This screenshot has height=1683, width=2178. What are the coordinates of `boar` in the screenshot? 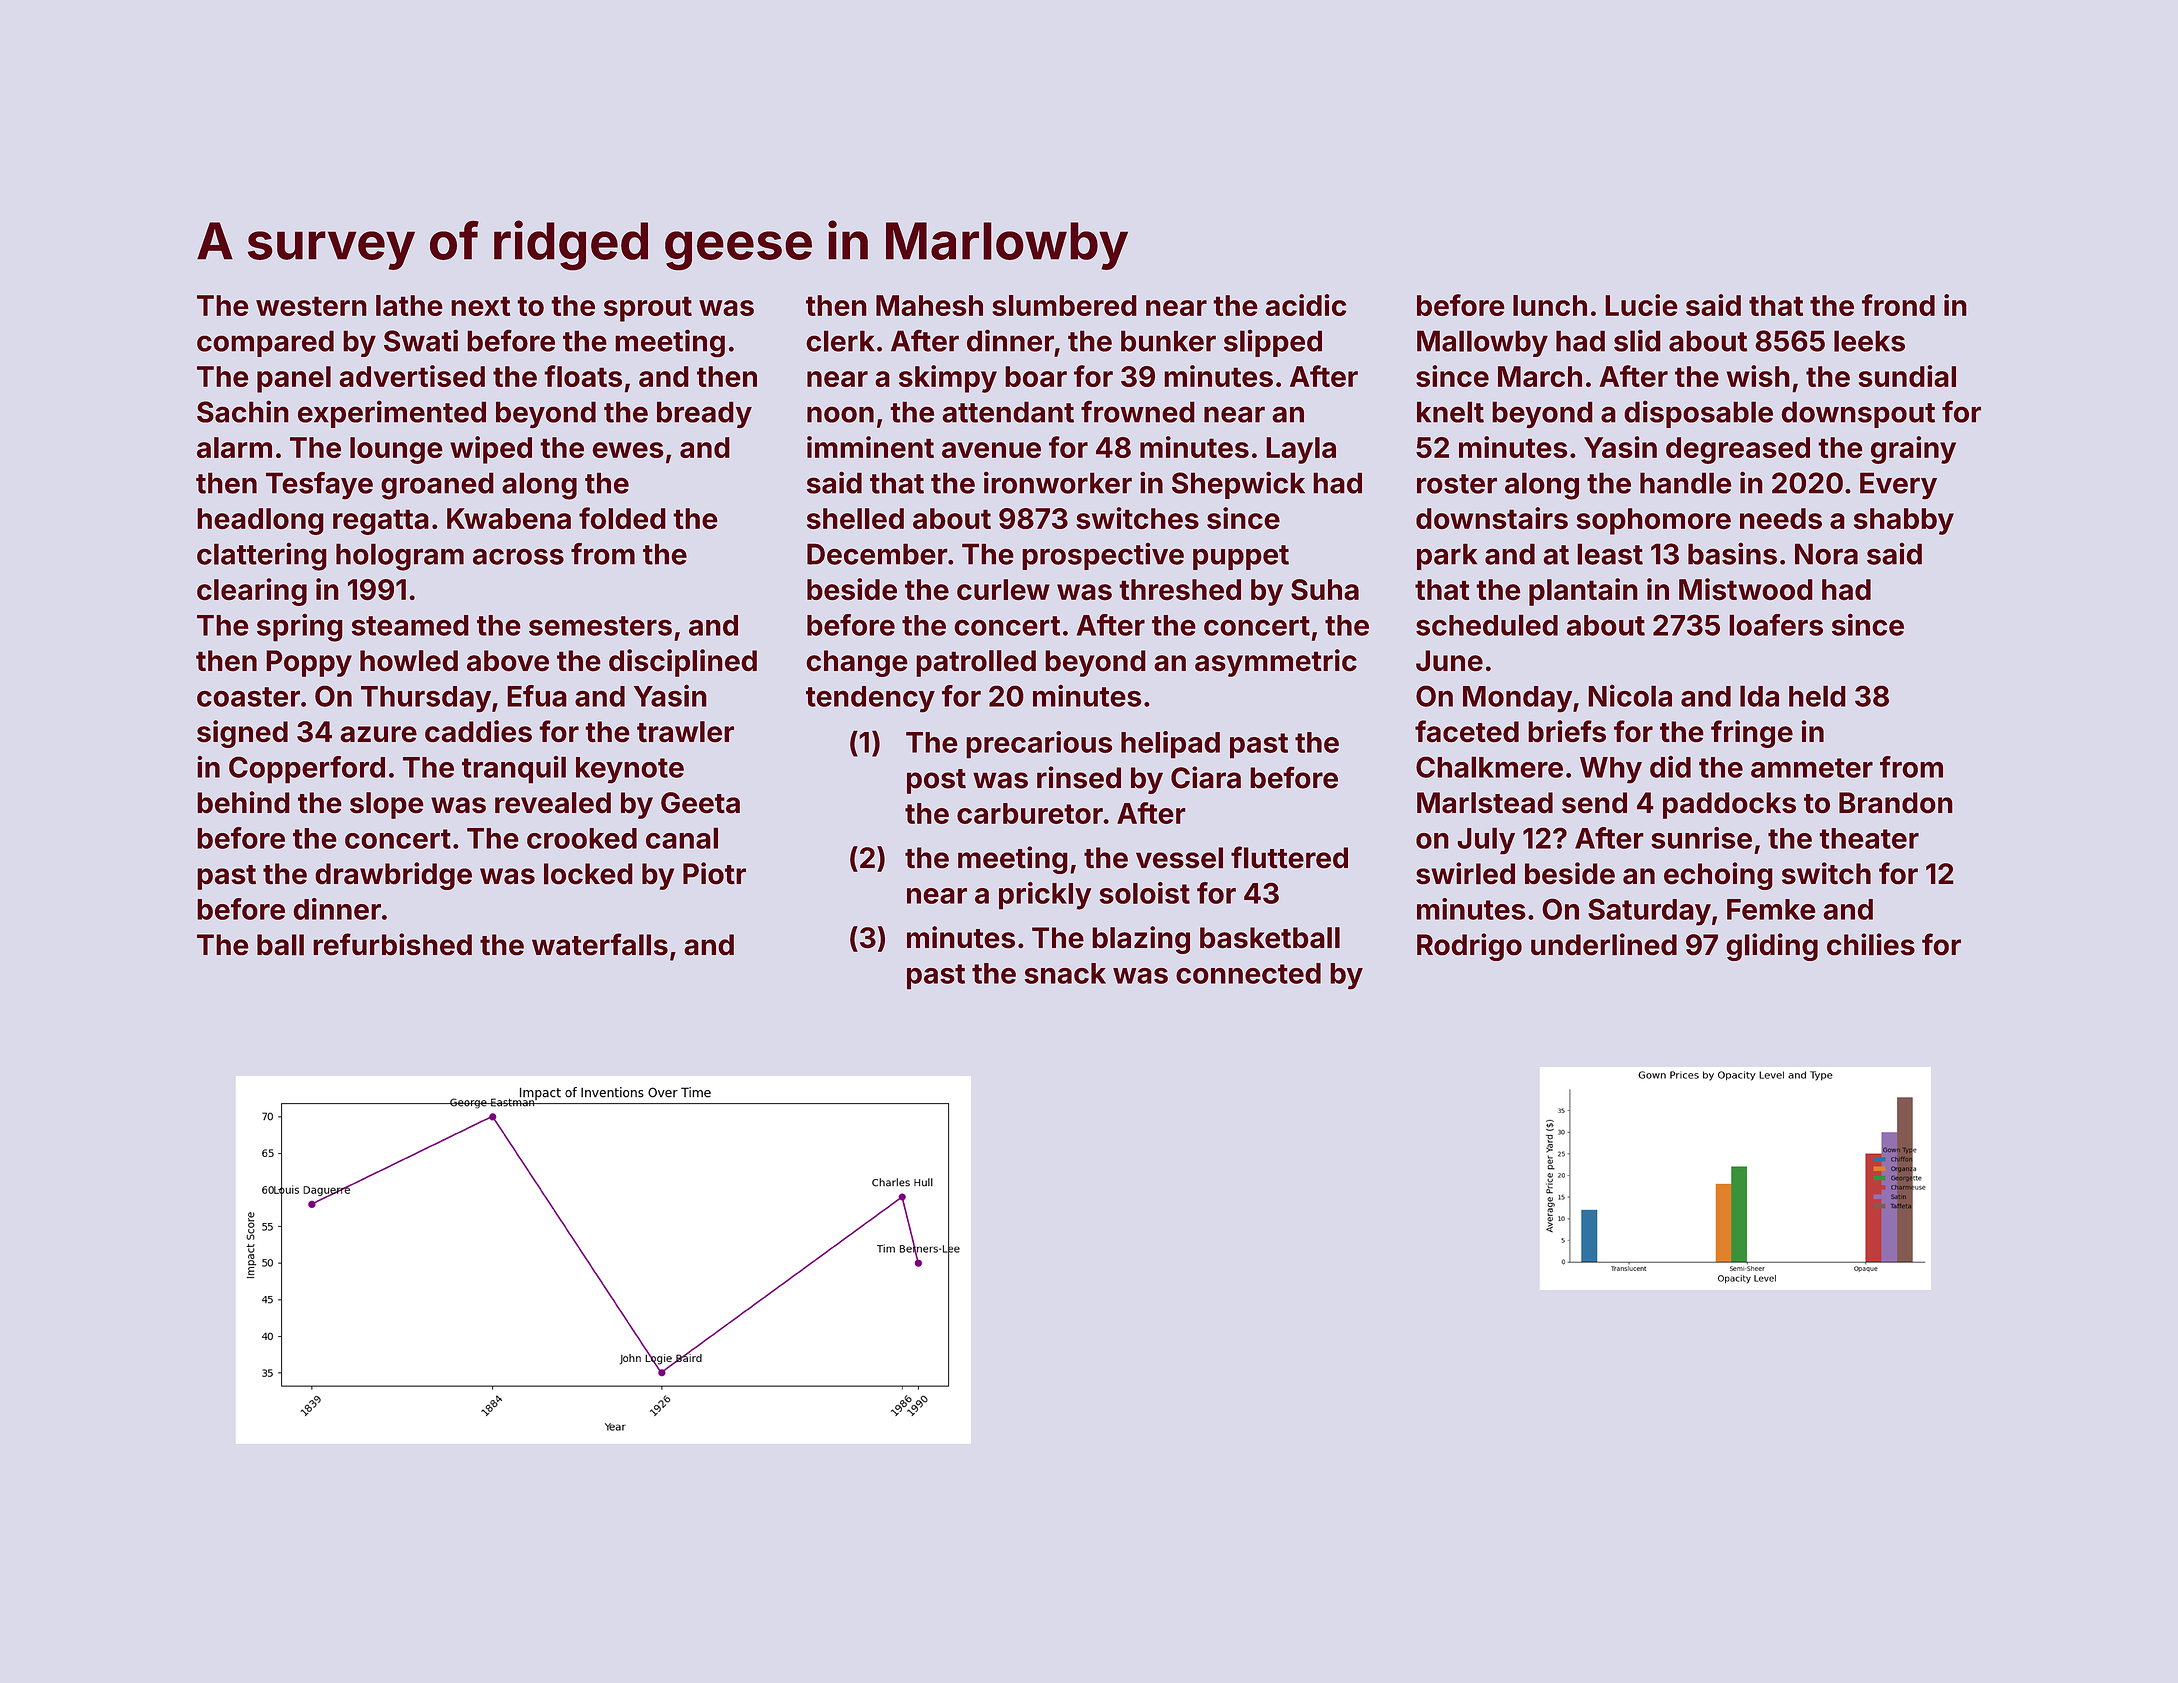 It's located at (1036, 376).
